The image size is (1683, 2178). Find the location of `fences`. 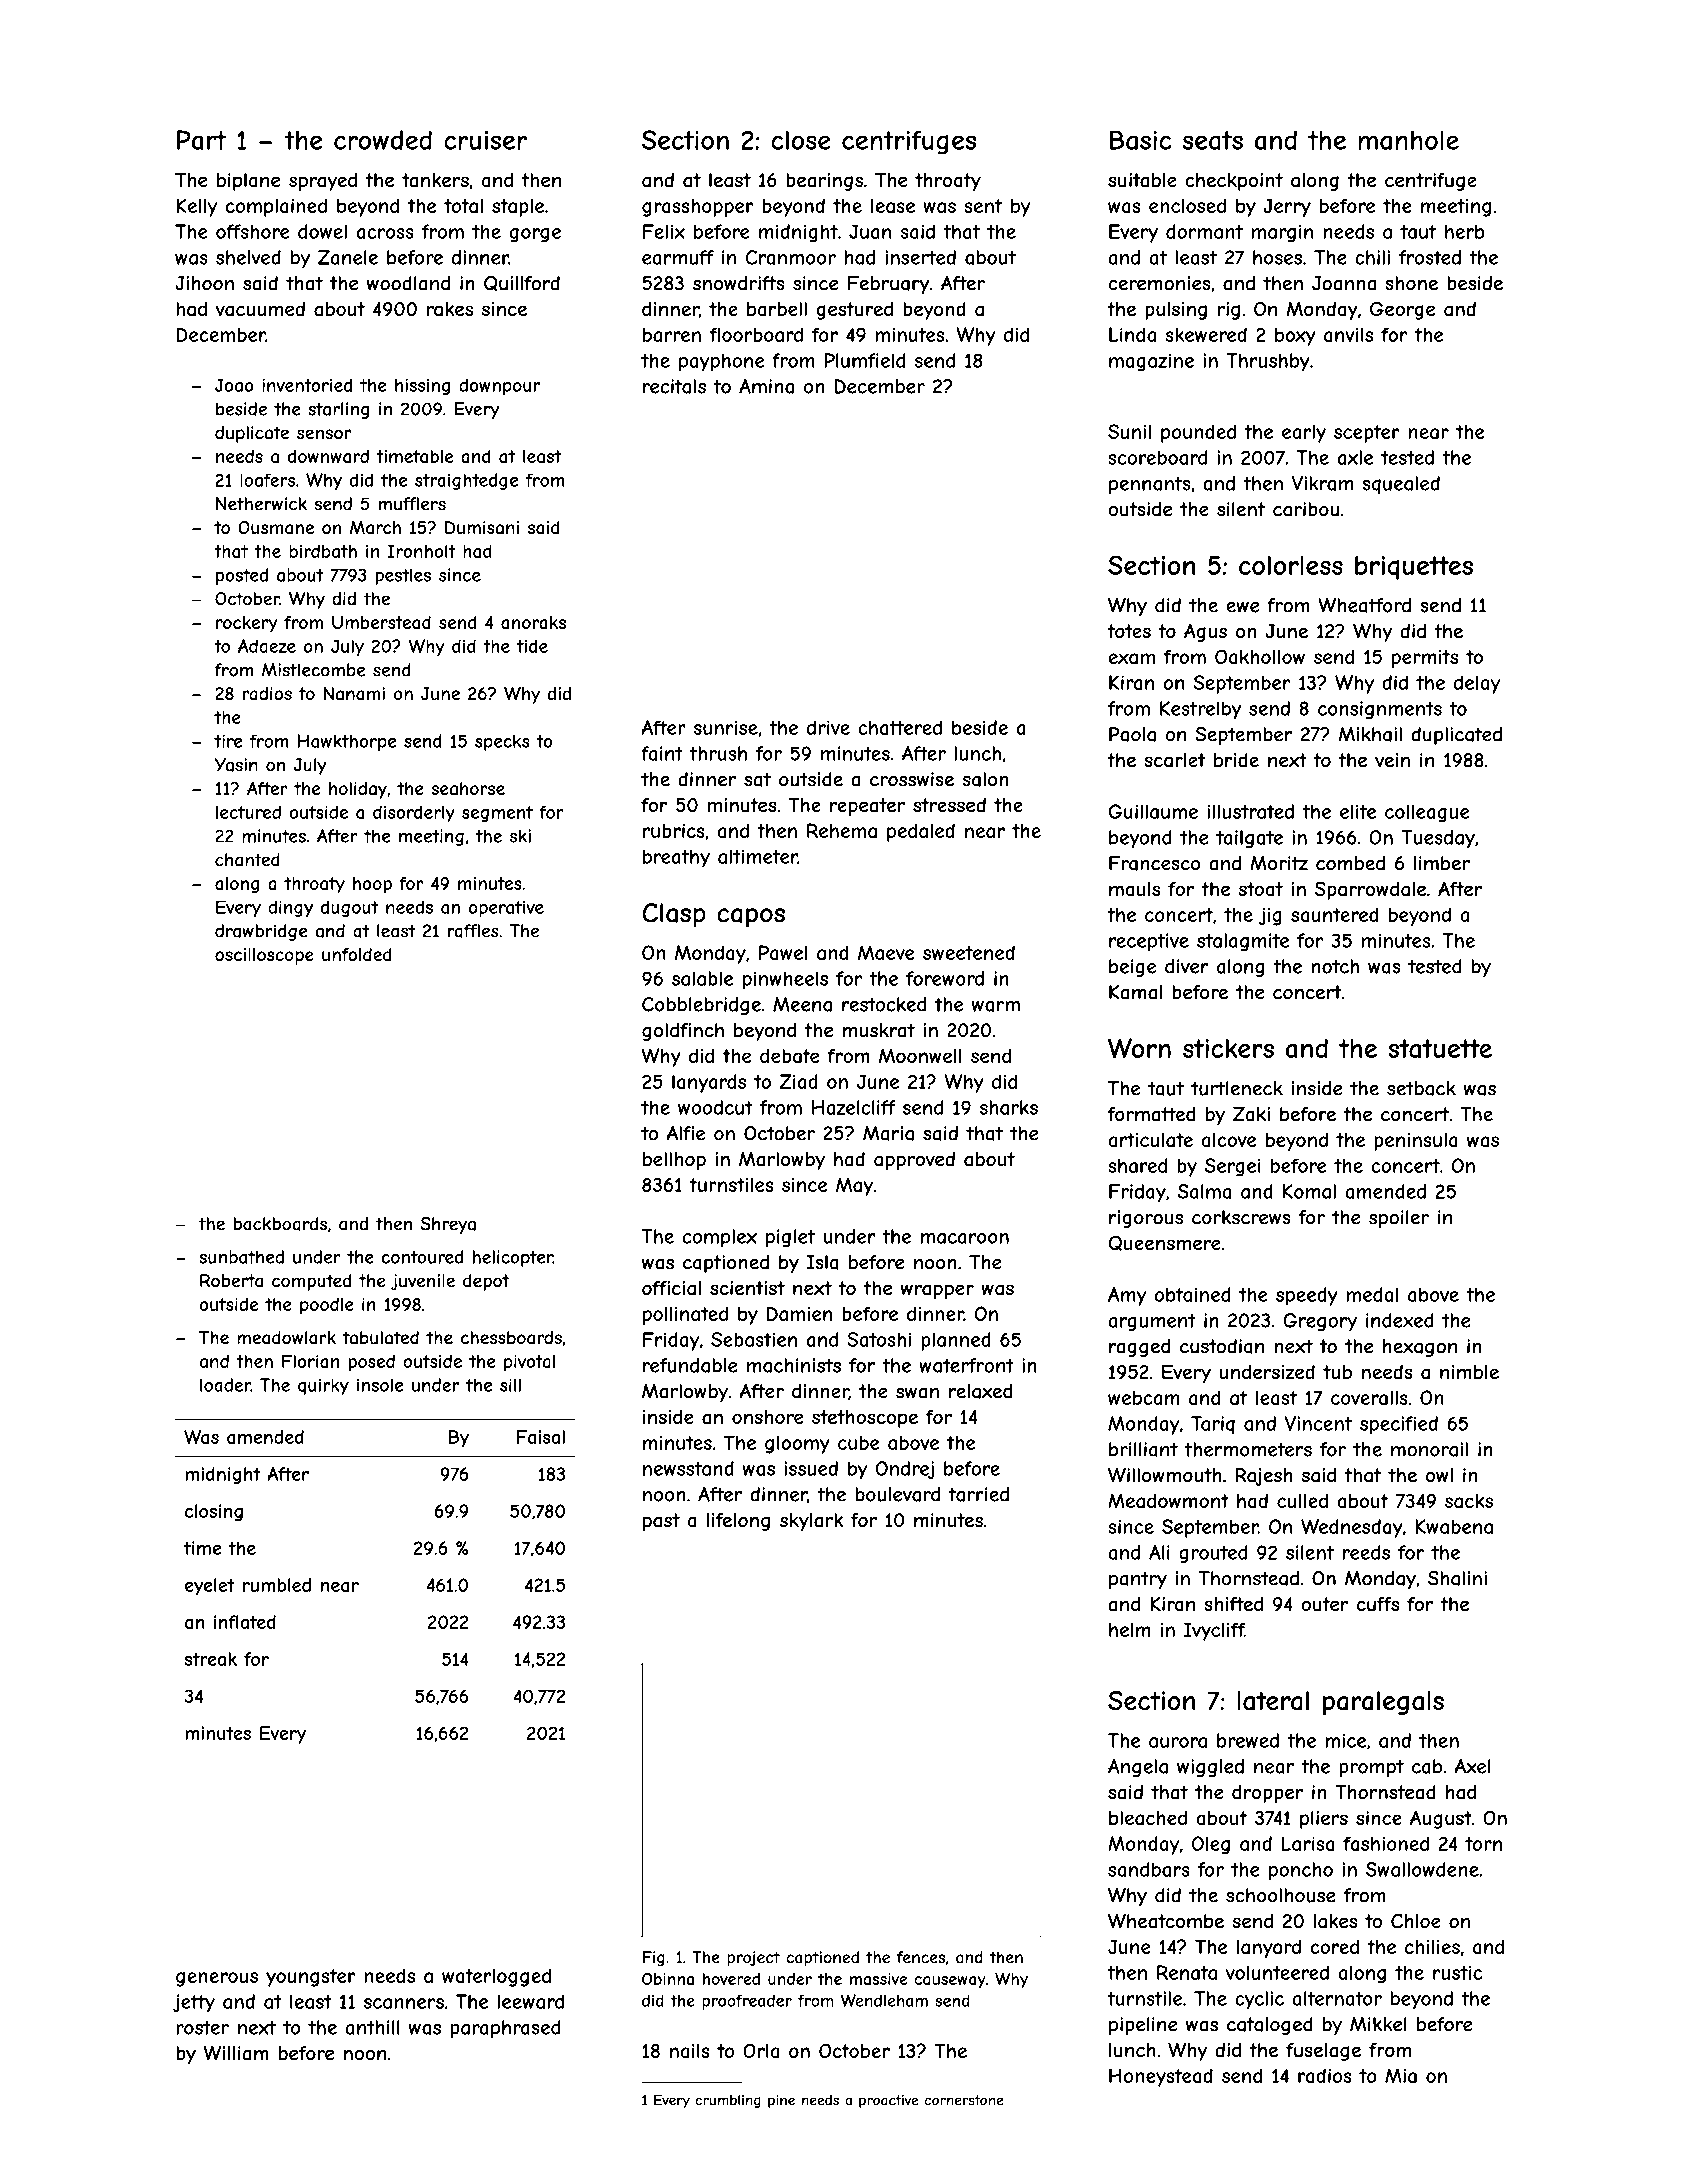

fences is located at coordinates (921, 1957).
